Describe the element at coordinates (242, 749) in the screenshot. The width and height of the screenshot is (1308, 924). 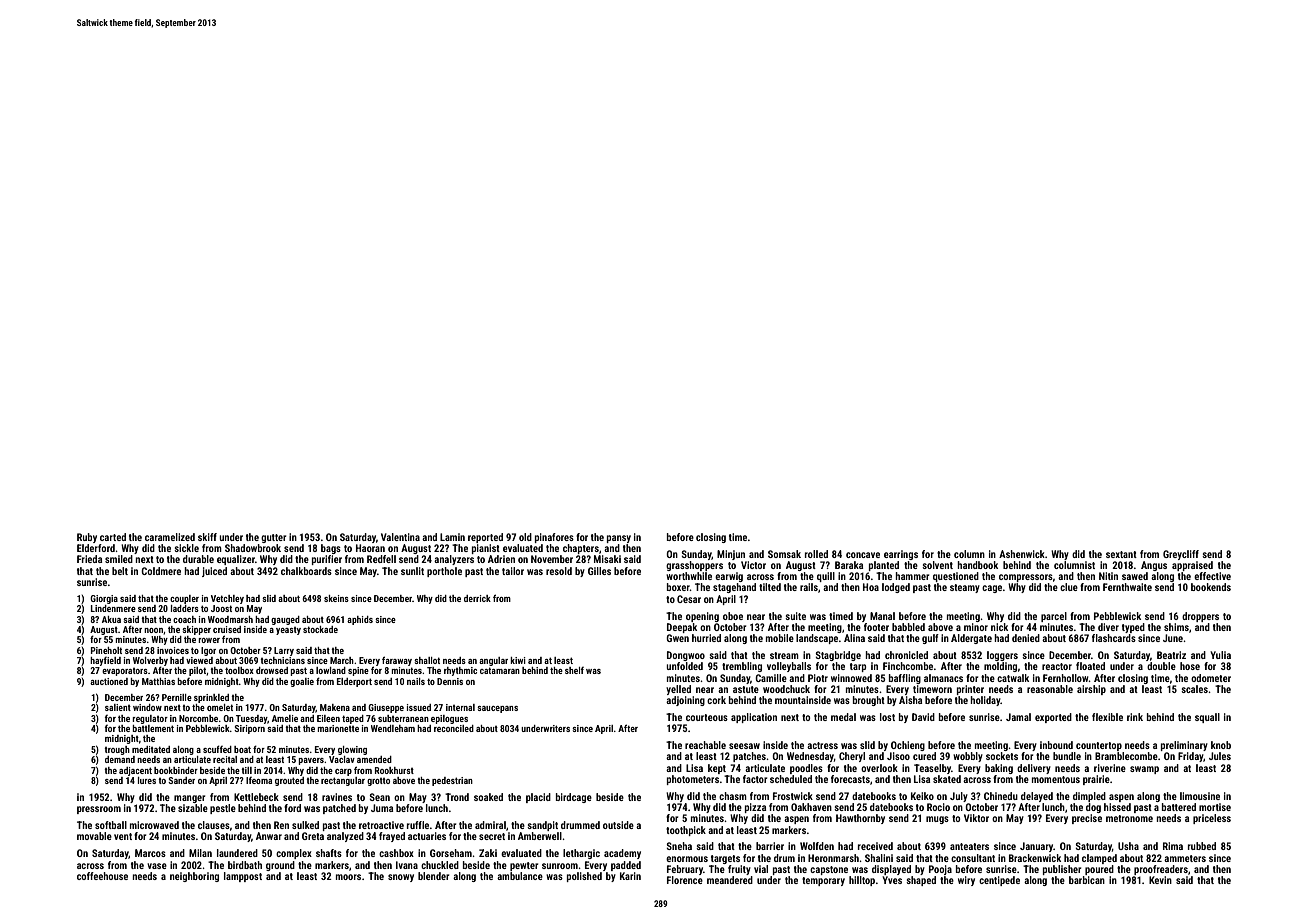
I see `boat` at that location.
